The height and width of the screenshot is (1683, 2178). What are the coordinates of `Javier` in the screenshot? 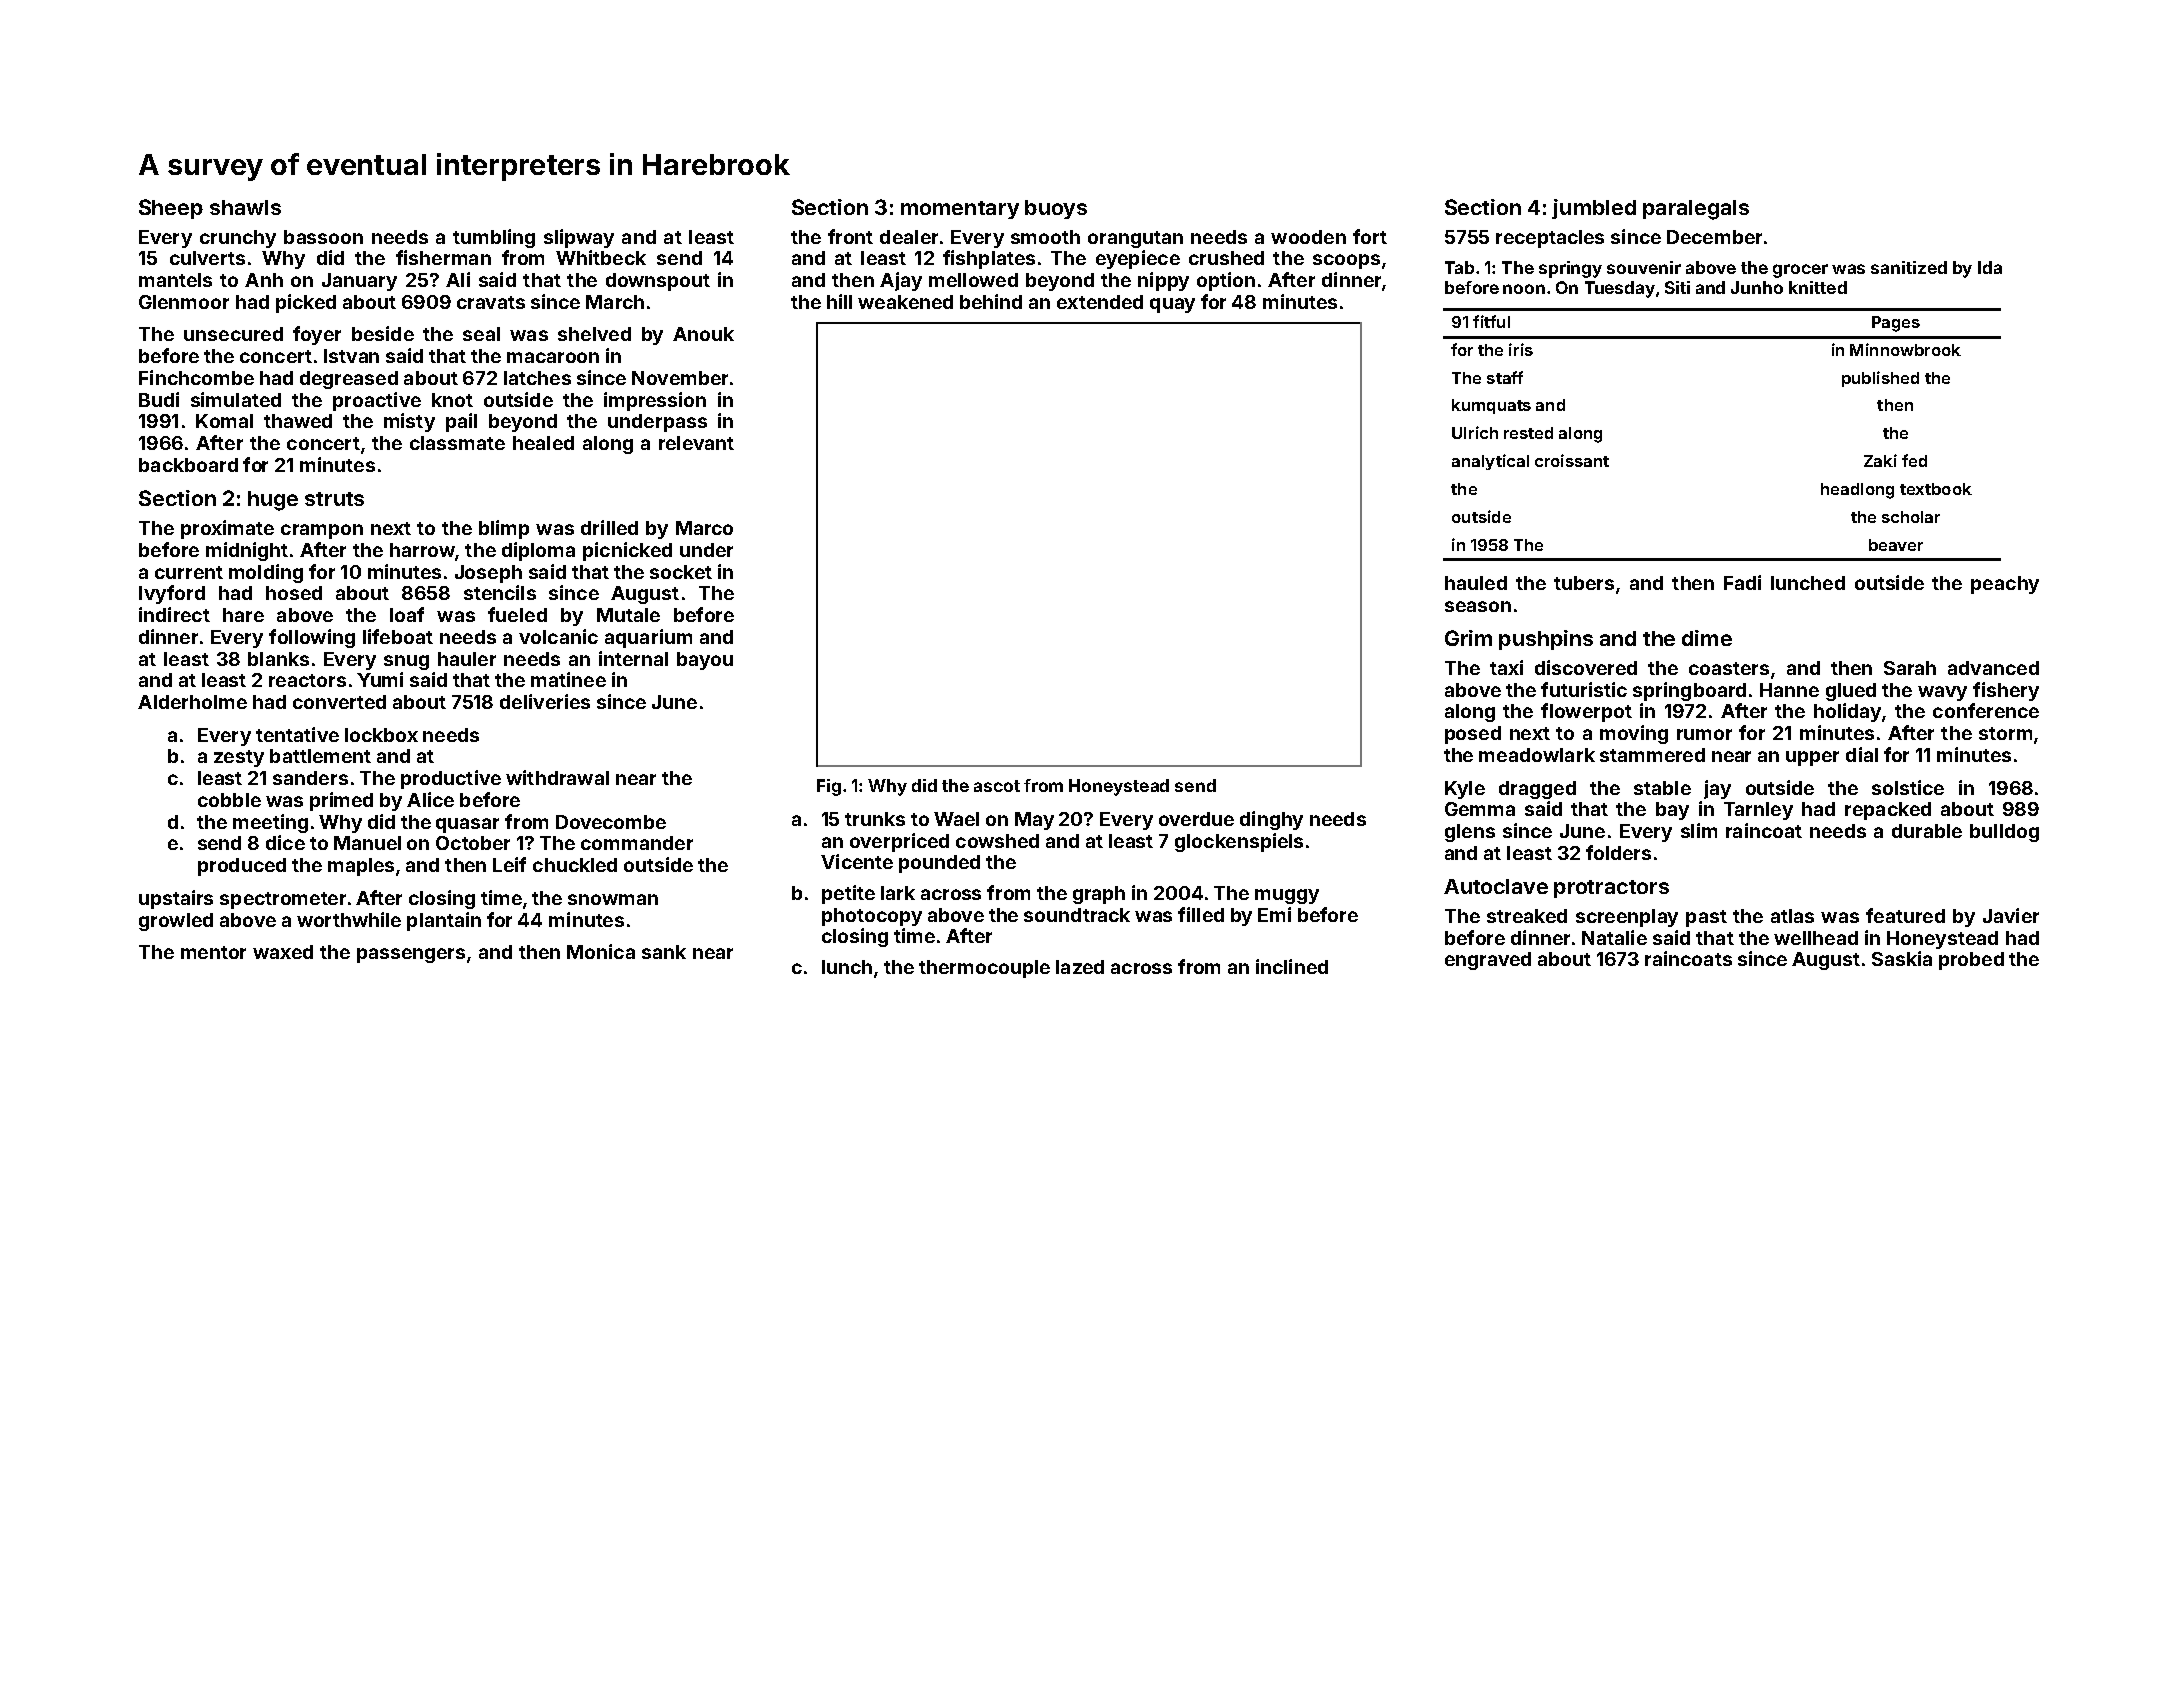 It's located at (2011, 915).
